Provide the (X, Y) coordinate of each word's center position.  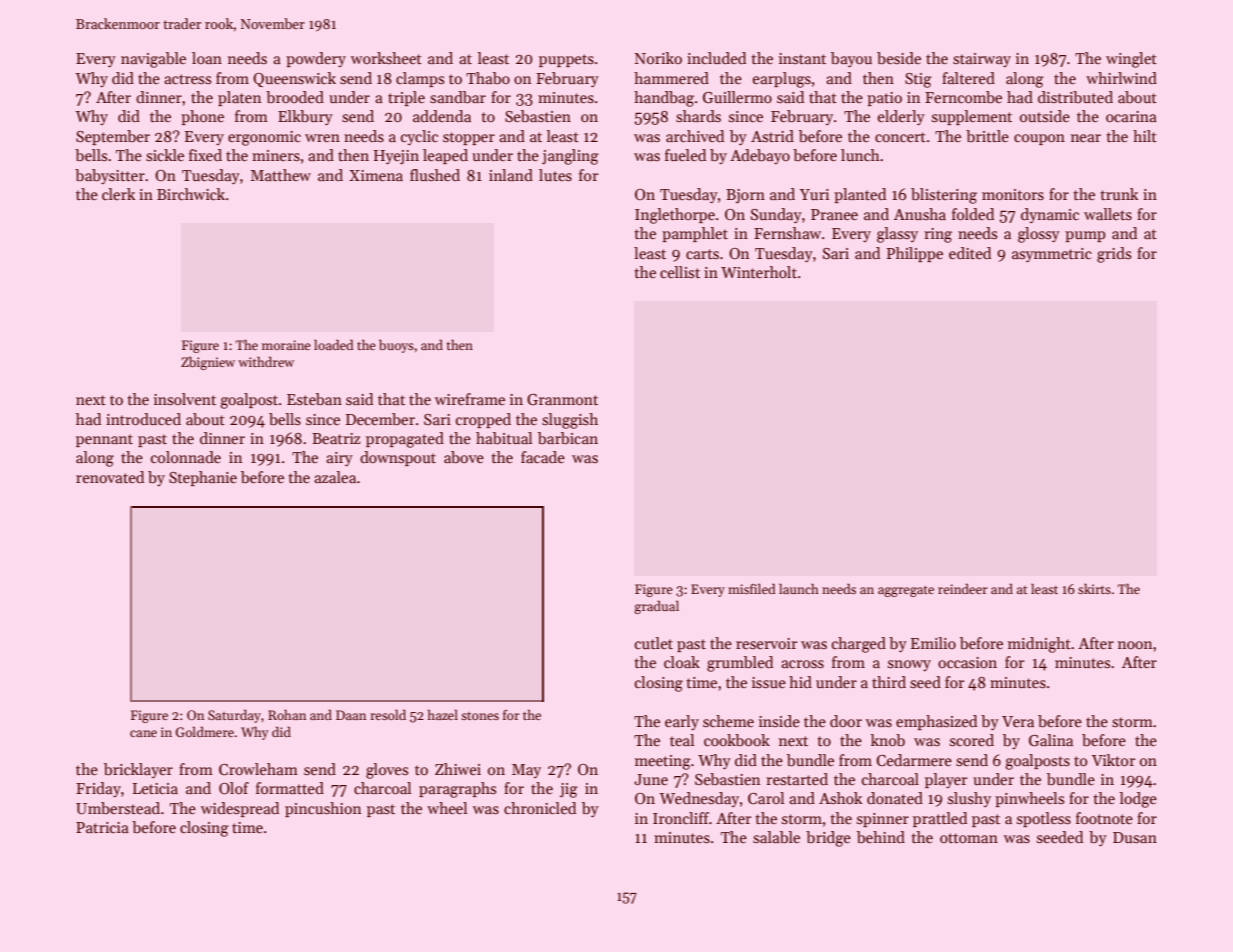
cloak (682, 662)
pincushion (323, 809)
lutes (555, 175)
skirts (1094, 588)
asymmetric (1052, 255)
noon (1135, 645)
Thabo (488, 78)
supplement (972, 117)
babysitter (110, 176)
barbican (568, 438)
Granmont (562, 399)
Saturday (234, 716)
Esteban (314, 399)
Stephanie (203, 478)
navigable (153, 60)
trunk (1119, 194)
